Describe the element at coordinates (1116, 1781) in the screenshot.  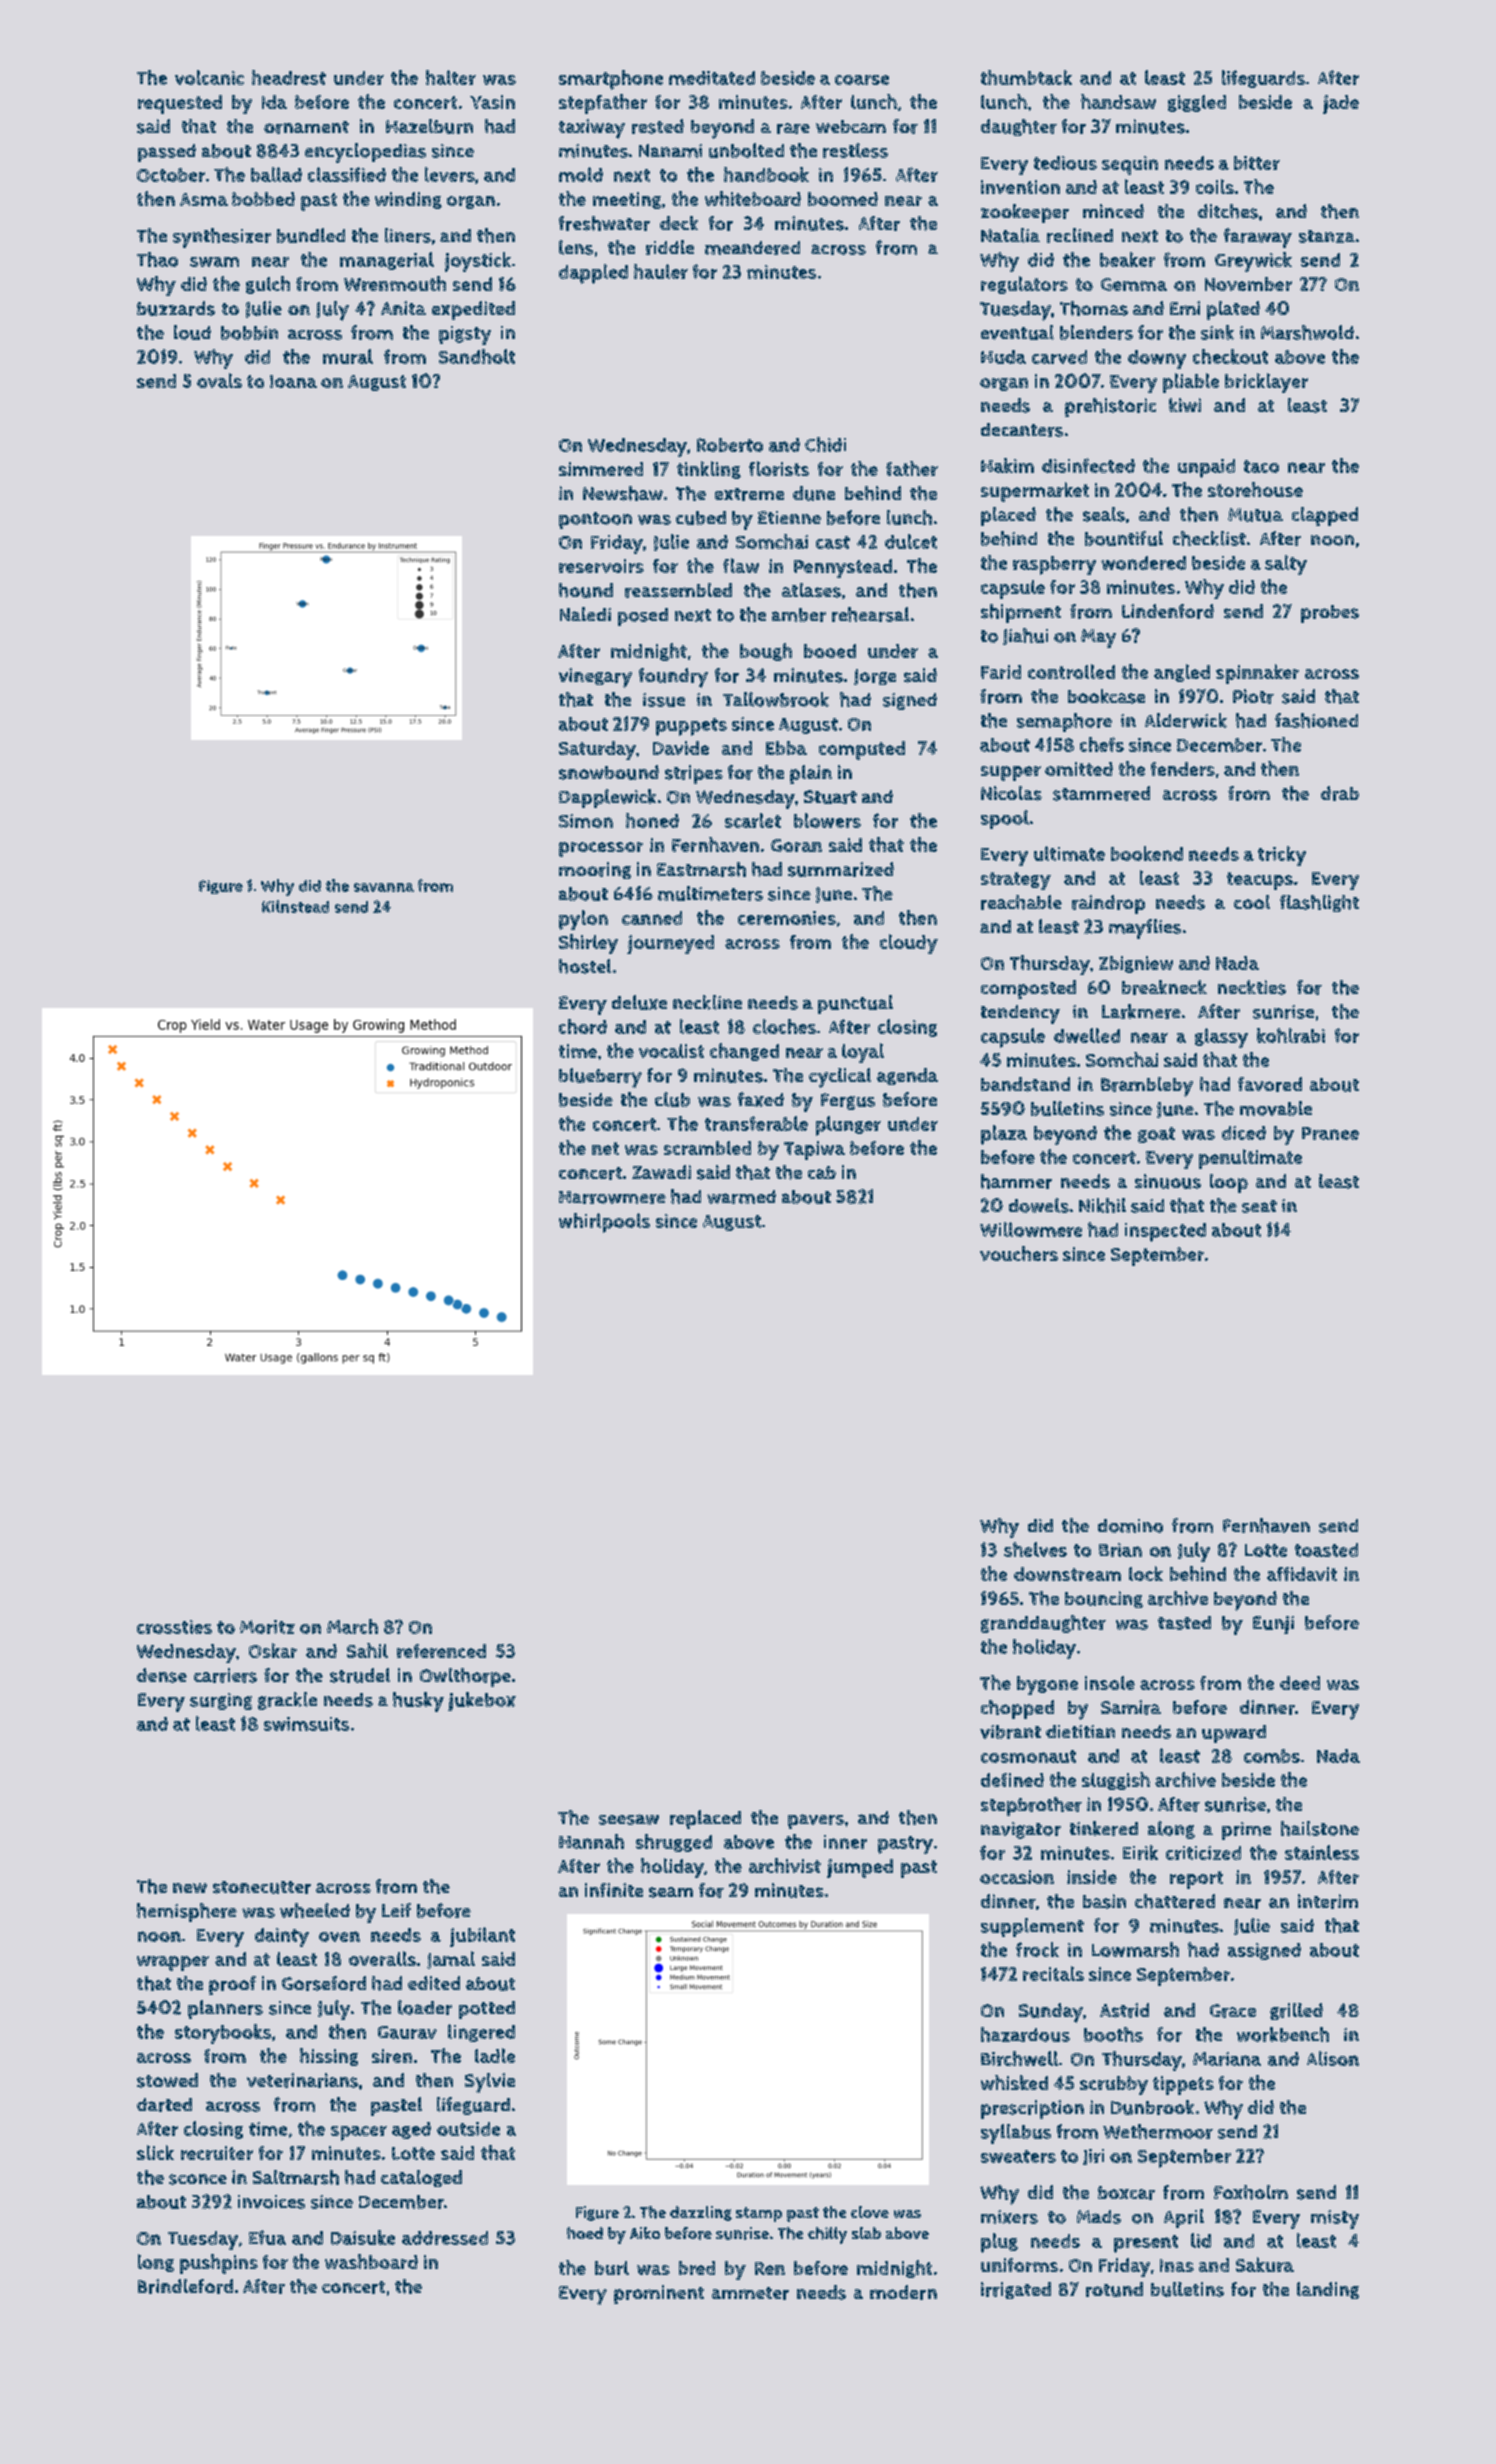
I see `sluggish` at that location.
